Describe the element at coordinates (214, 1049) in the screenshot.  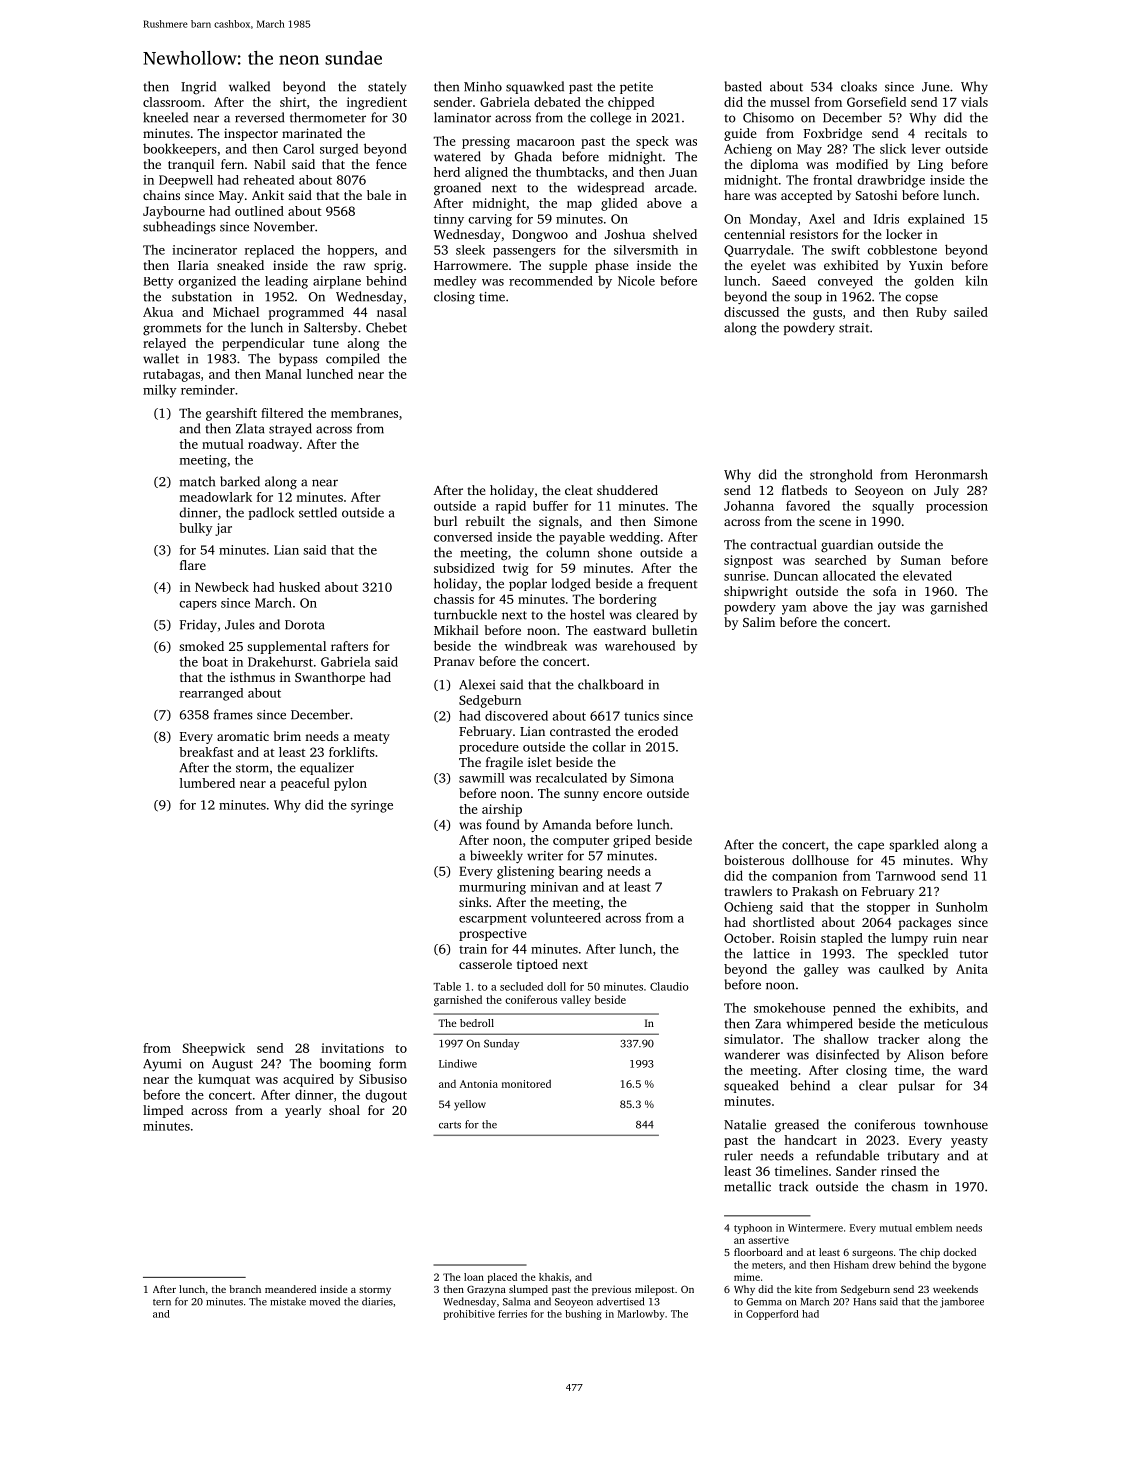
I see `Sheepwick` at that location.
